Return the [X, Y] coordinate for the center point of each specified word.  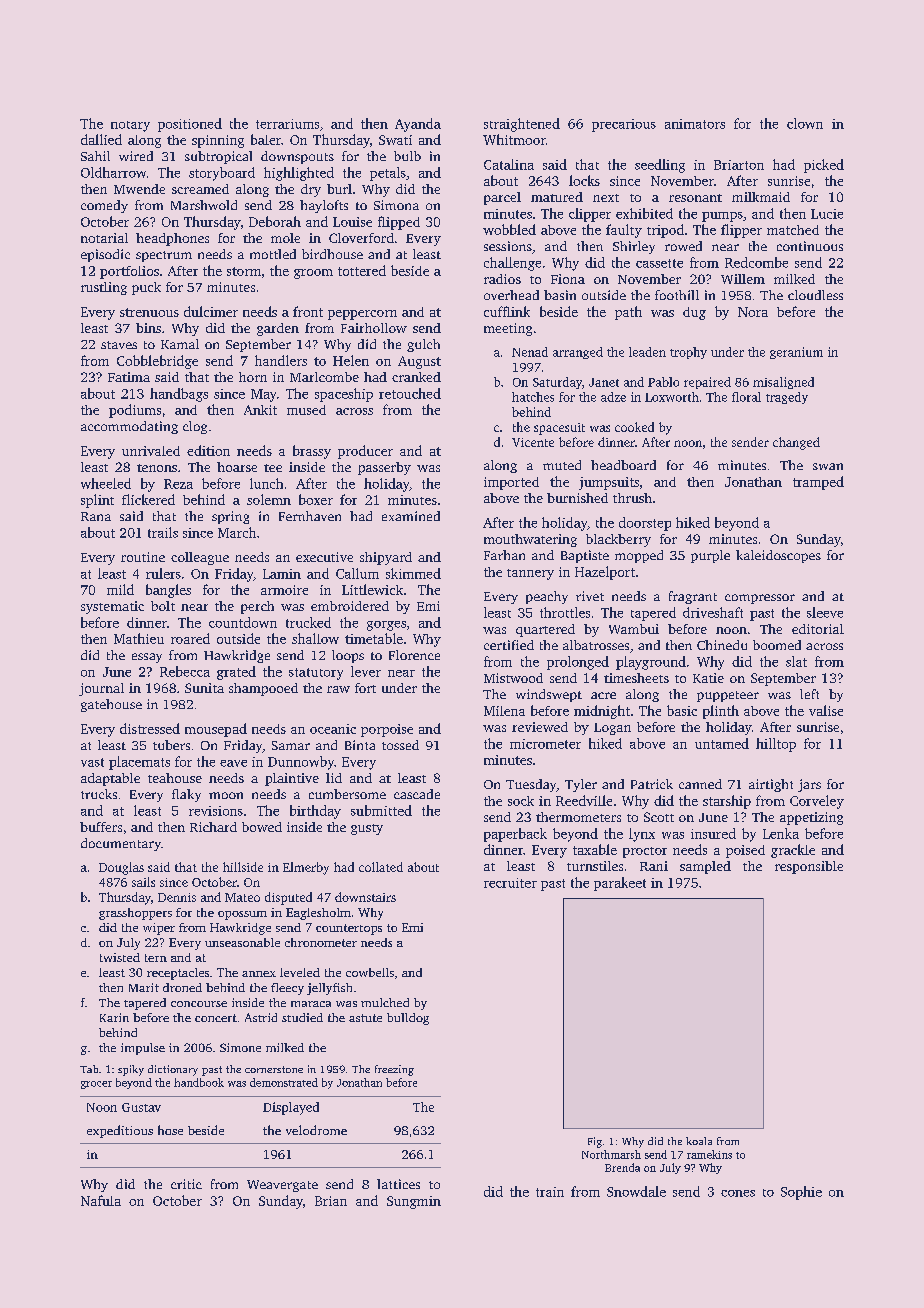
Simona [396, 205]
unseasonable [242, 942]
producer [365, 452]
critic [186, 1184]
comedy [104, 206]
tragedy [787, 398]
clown [805, 123]
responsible [809, 867]
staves [119, 345]
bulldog [408, 1019]
